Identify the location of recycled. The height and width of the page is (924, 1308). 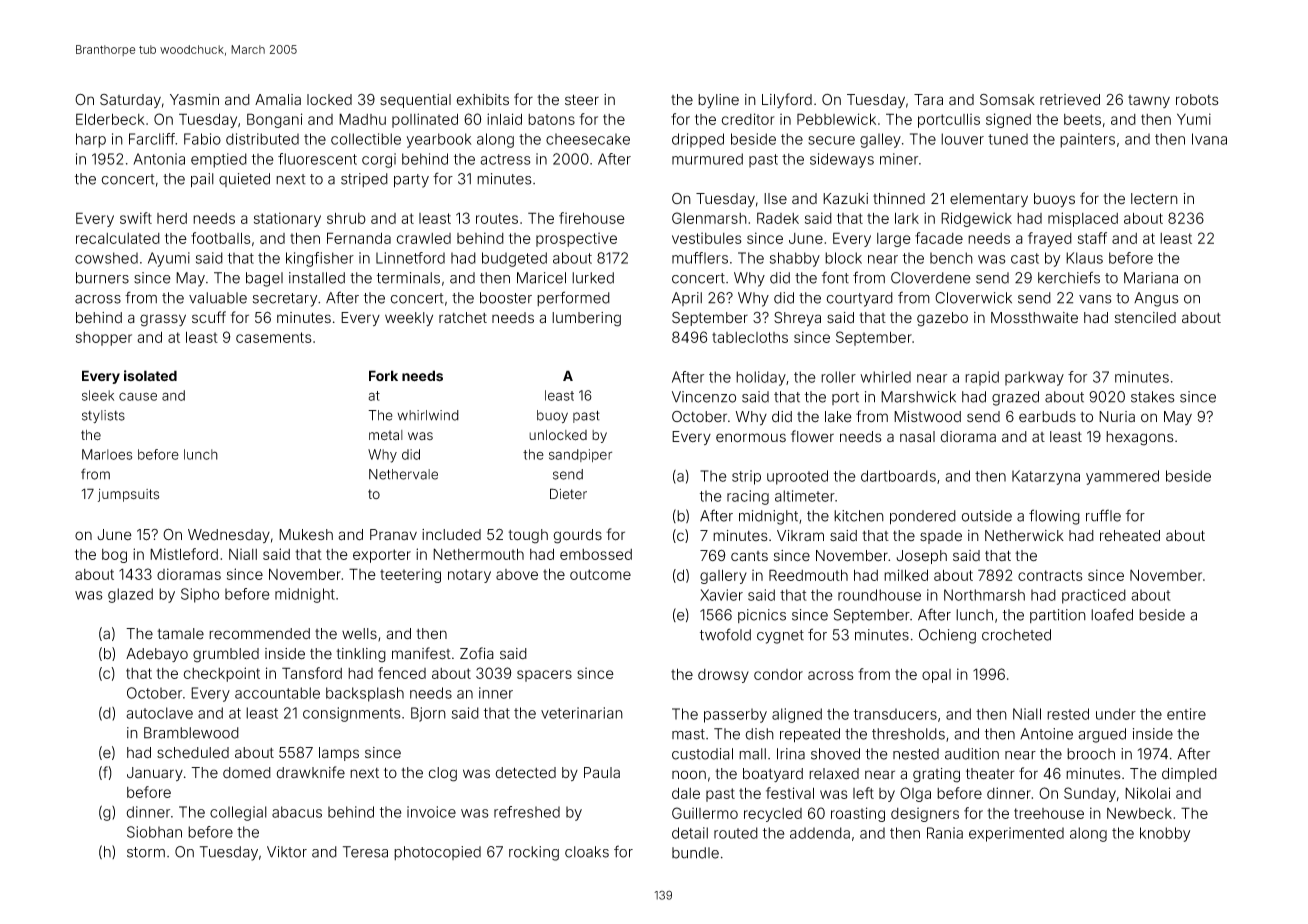
(773, 815).
